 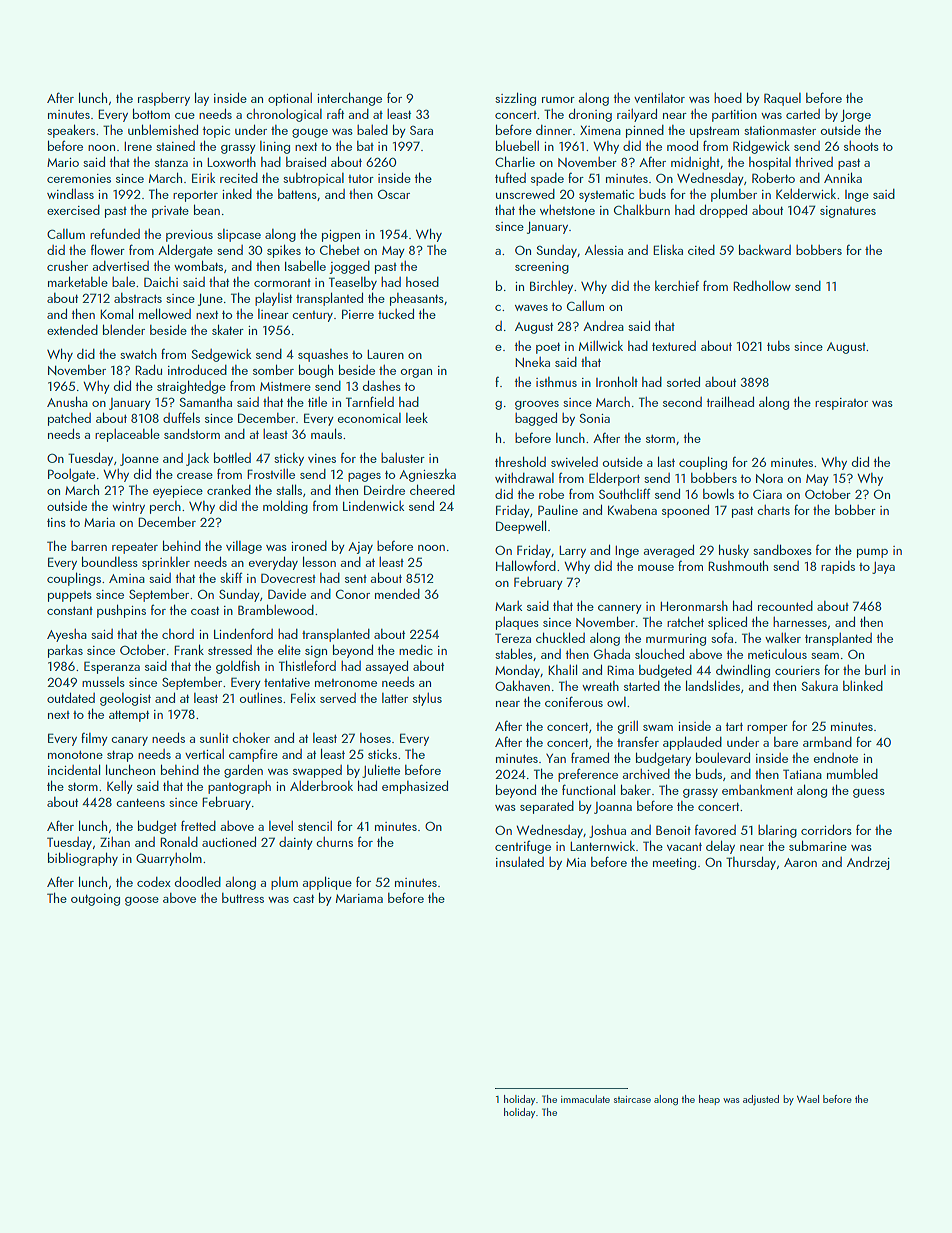 What do you see at coordinates (349, 99) in the page?
I see `interchange` at bounding box center [349, 99].
